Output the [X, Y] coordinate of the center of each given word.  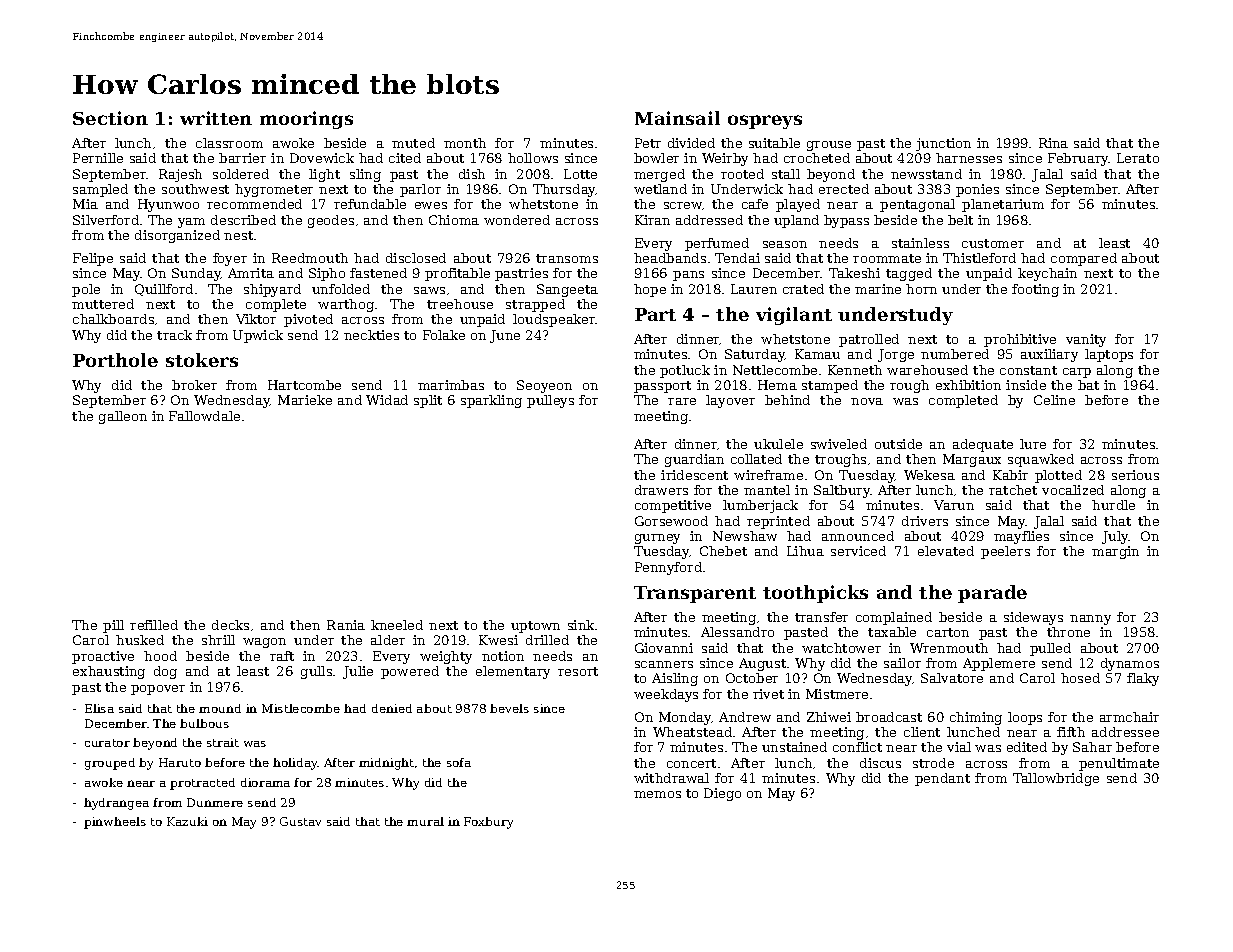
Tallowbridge [1056, 779]
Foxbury [488, 823]
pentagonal [917, 205]
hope [650, 290]
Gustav [300, 821]
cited [405, 158]
